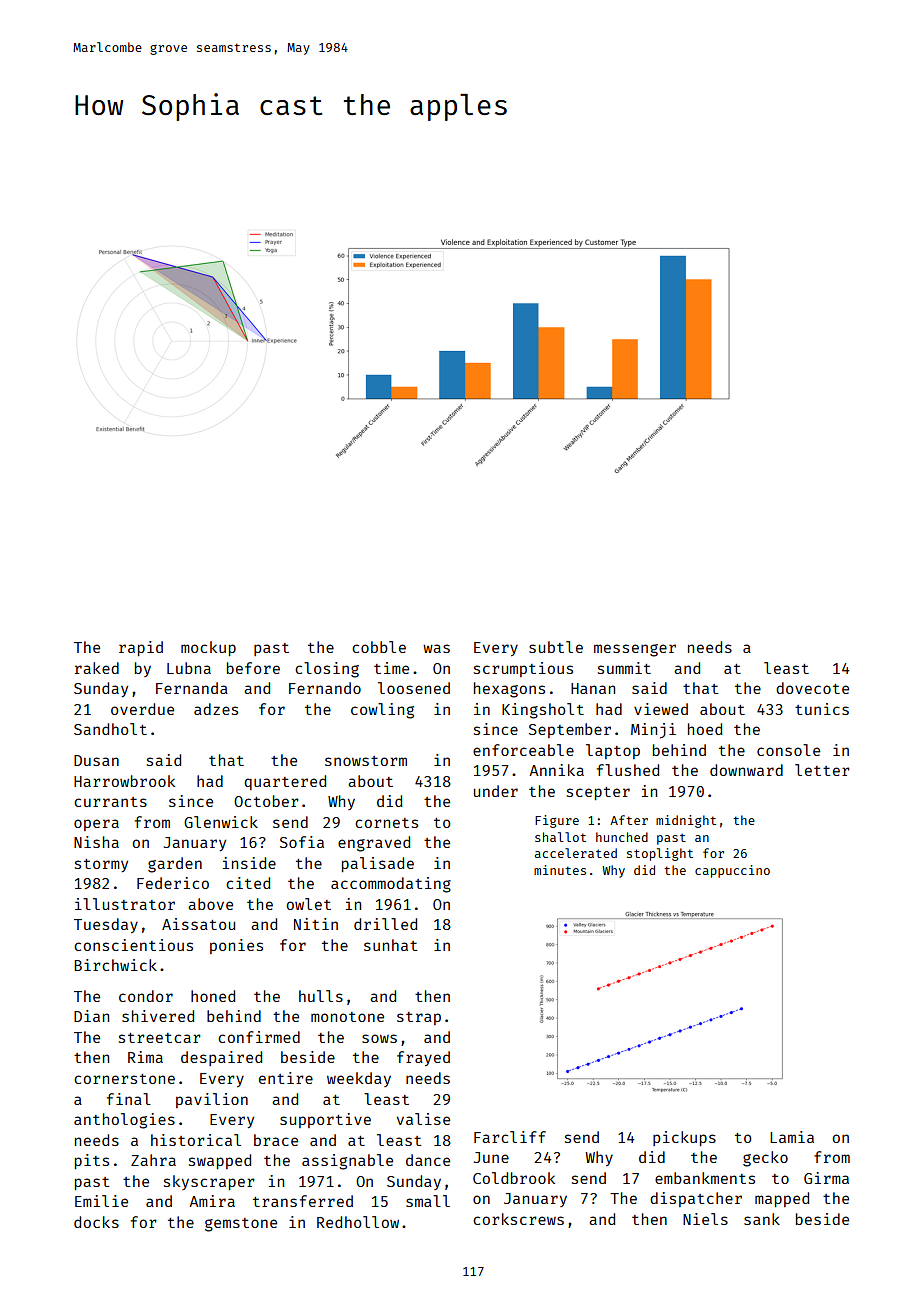 The image size is (924, 1308). What do you see at coordinates (379, 647) in the screenshot?
I see `cobble` at bounding box center [379, 647].
